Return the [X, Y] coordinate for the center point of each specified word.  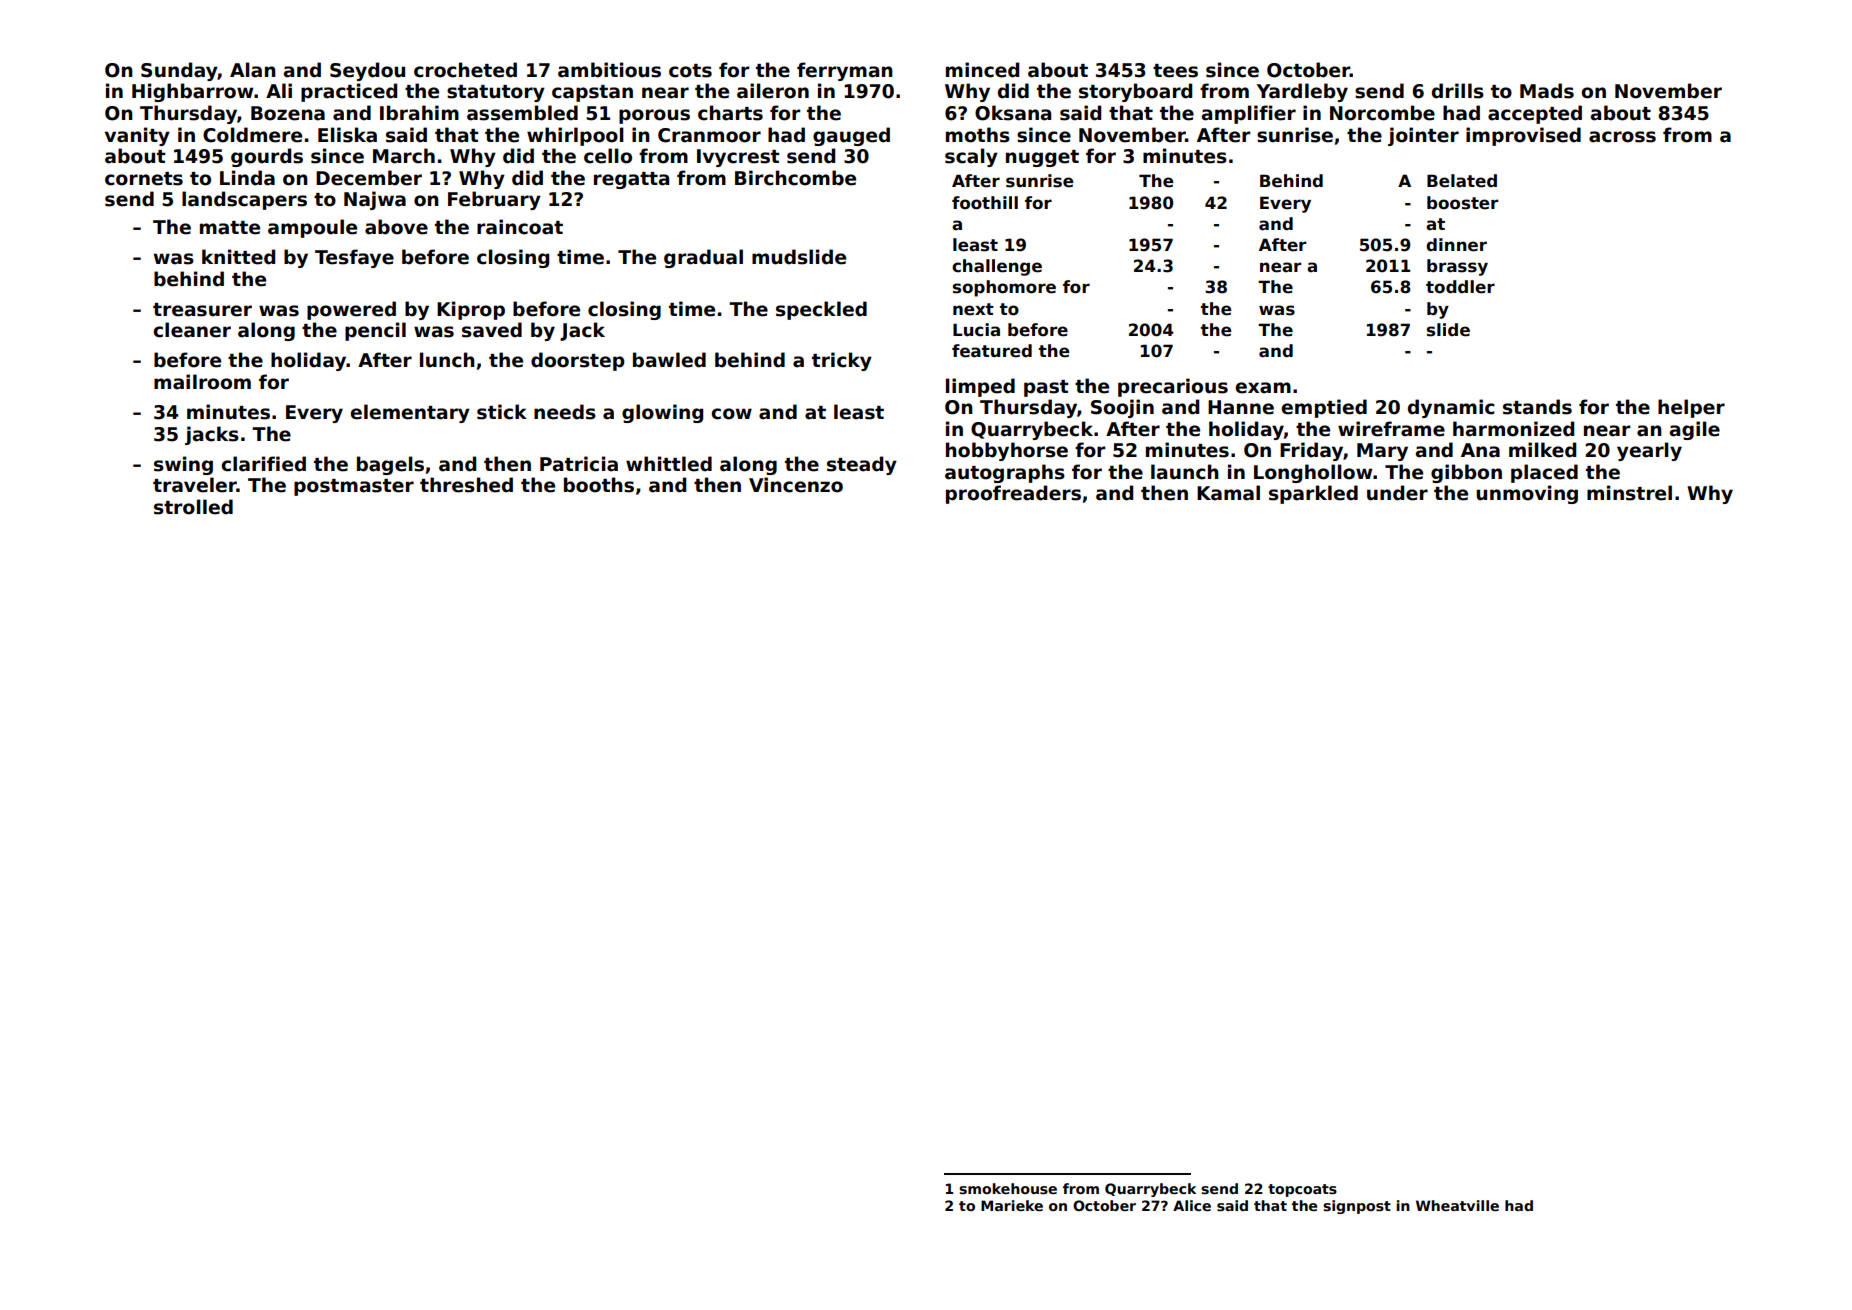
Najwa [375, 200]
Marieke [1012, 1205]
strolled [193, 507]
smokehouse [1008, 1188]
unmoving [1527, 494]
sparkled [1313, 494]
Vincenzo [796, 485]
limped [980, 387]
